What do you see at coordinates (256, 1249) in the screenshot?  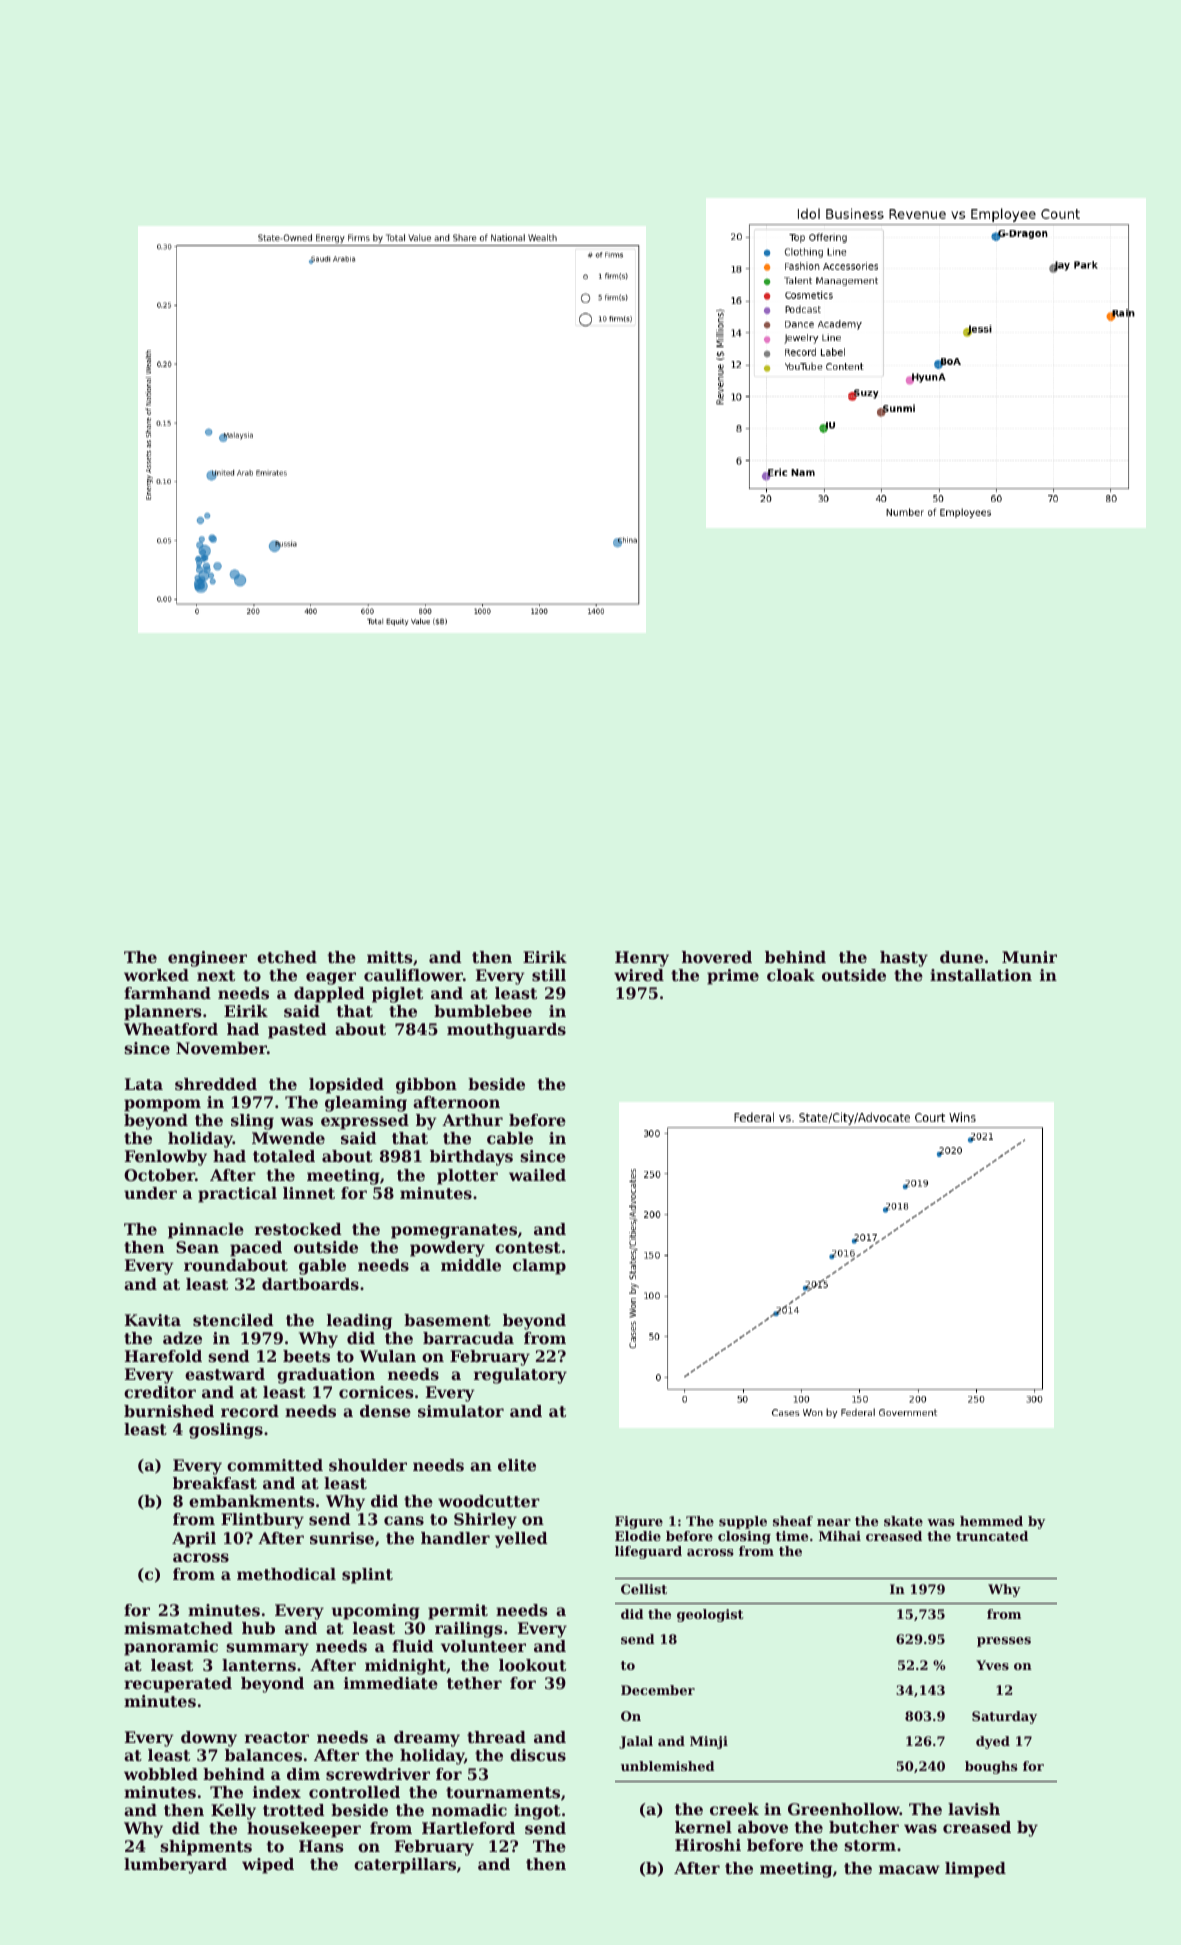 I see `paced` at bounding box center [256, 1249].
